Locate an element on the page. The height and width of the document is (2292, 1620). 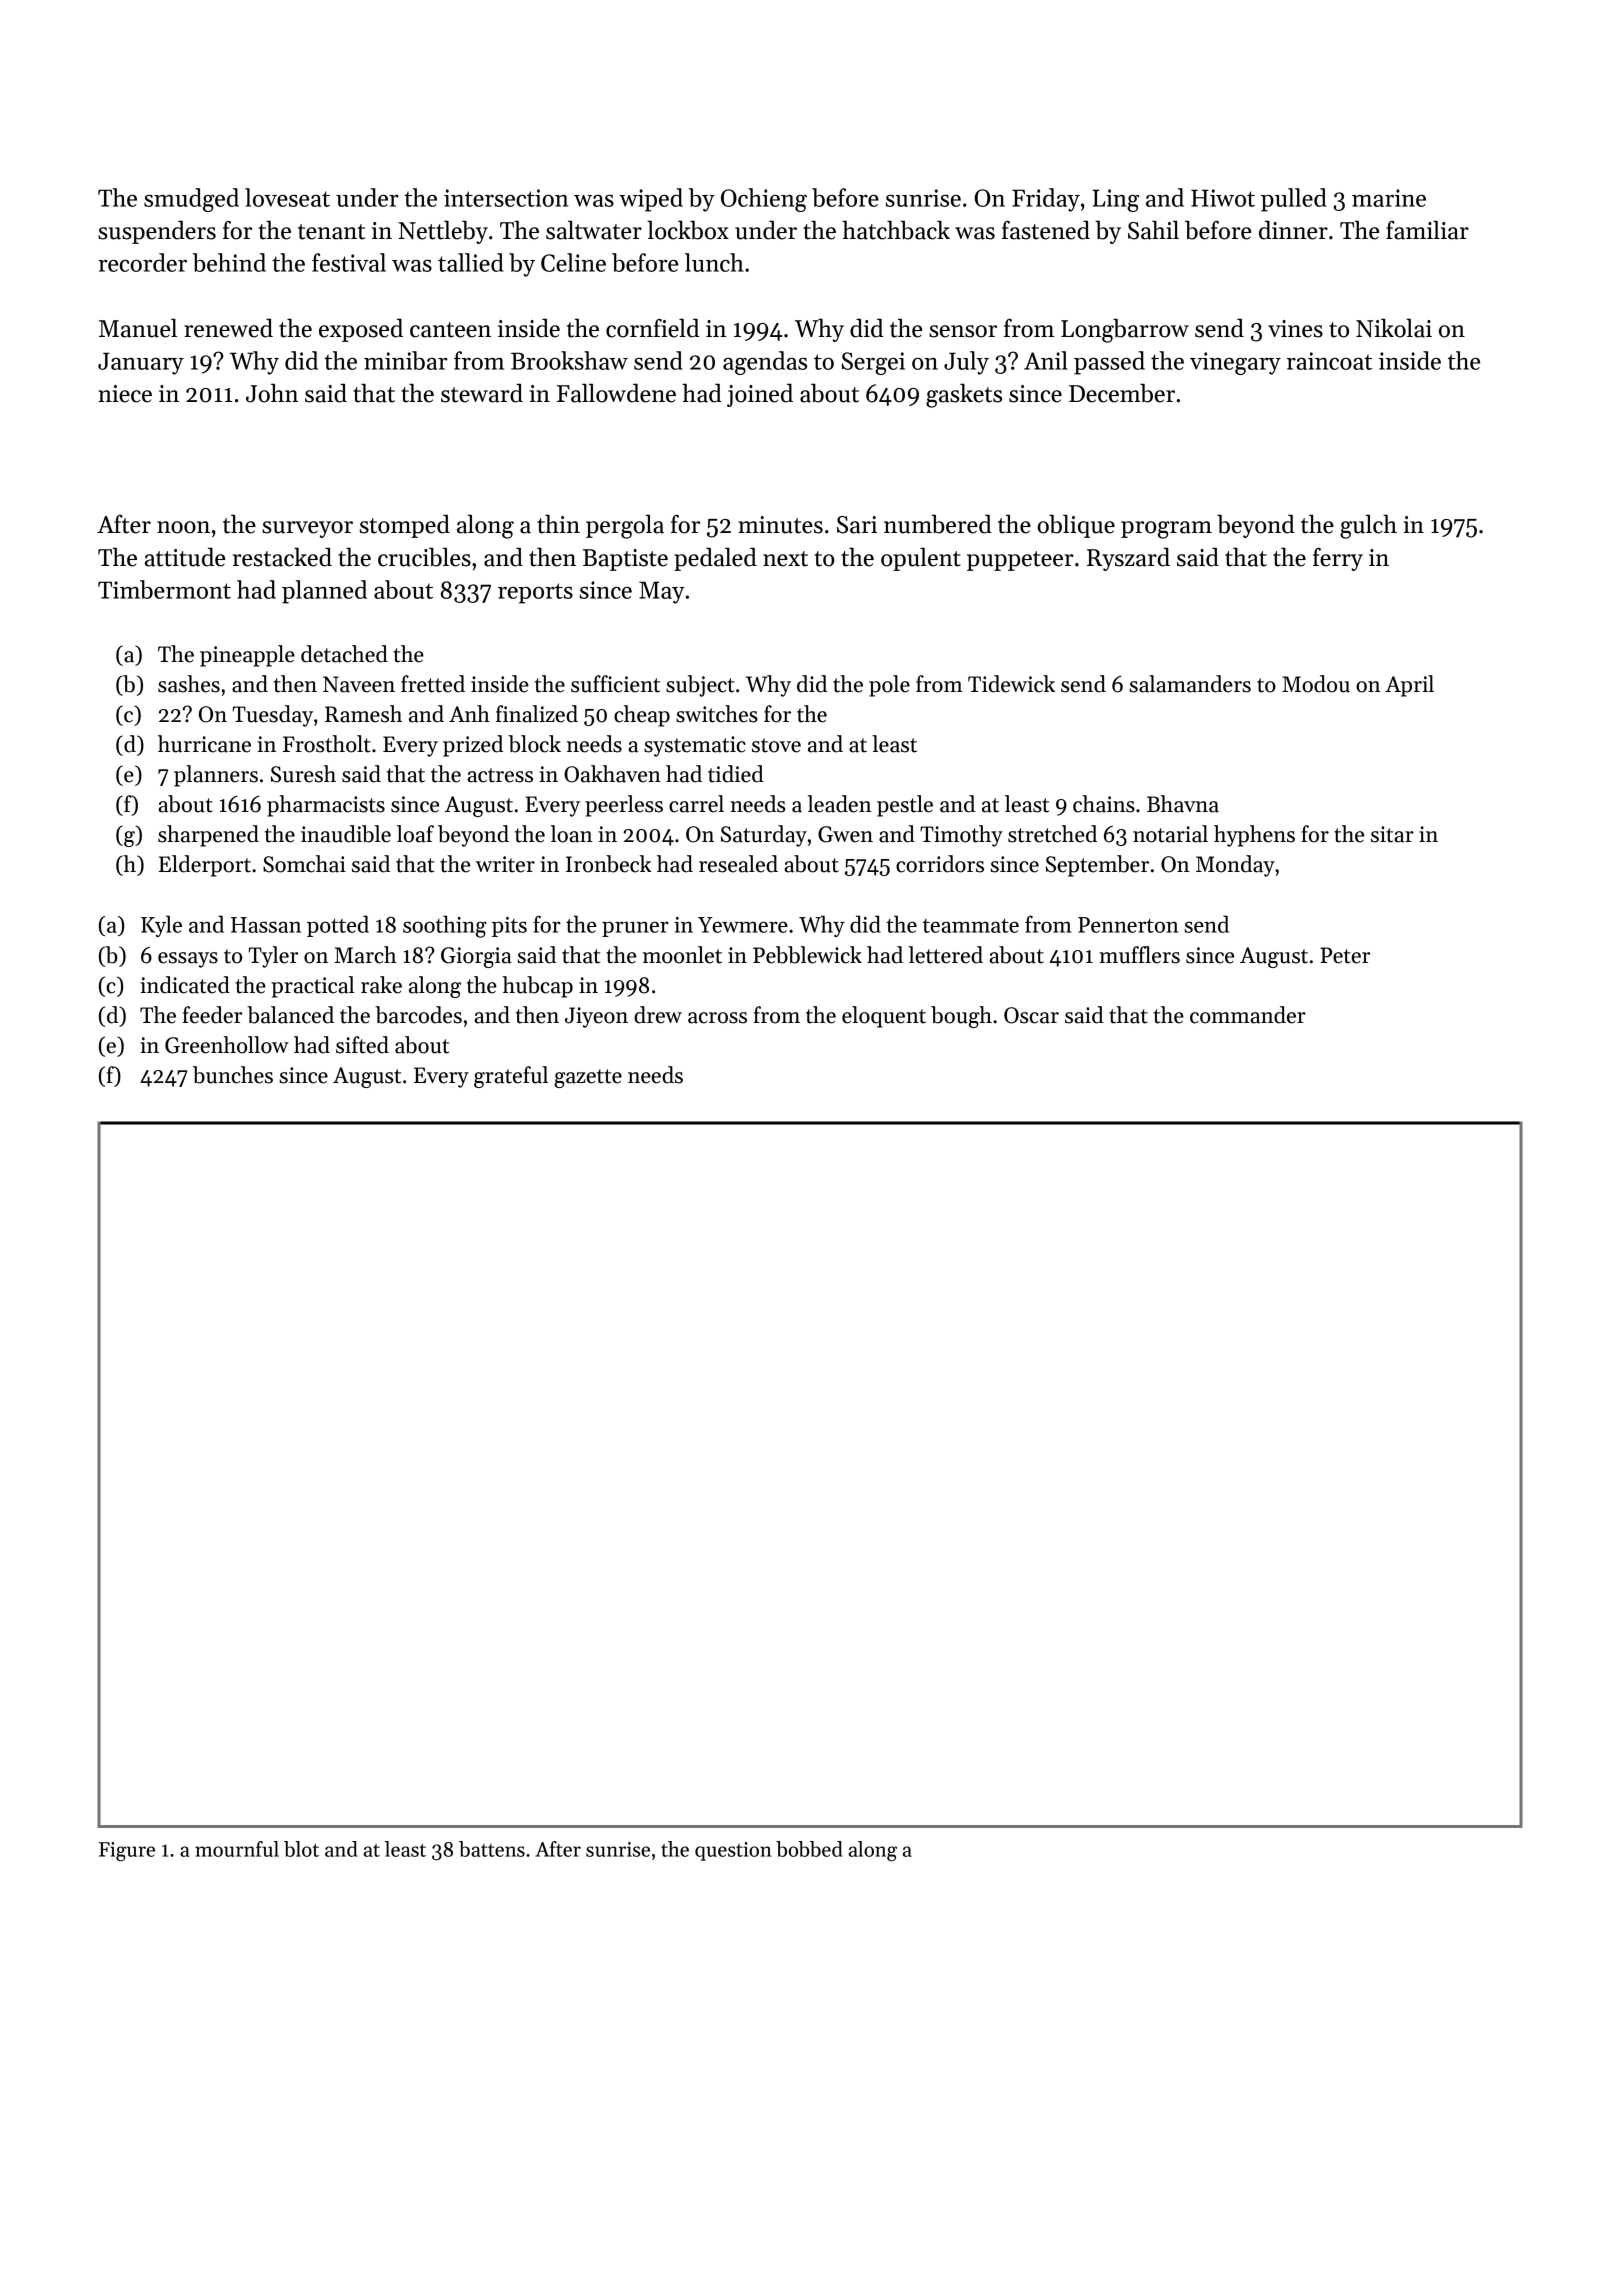
Ironbeck is located at coordinates (608, 864).
